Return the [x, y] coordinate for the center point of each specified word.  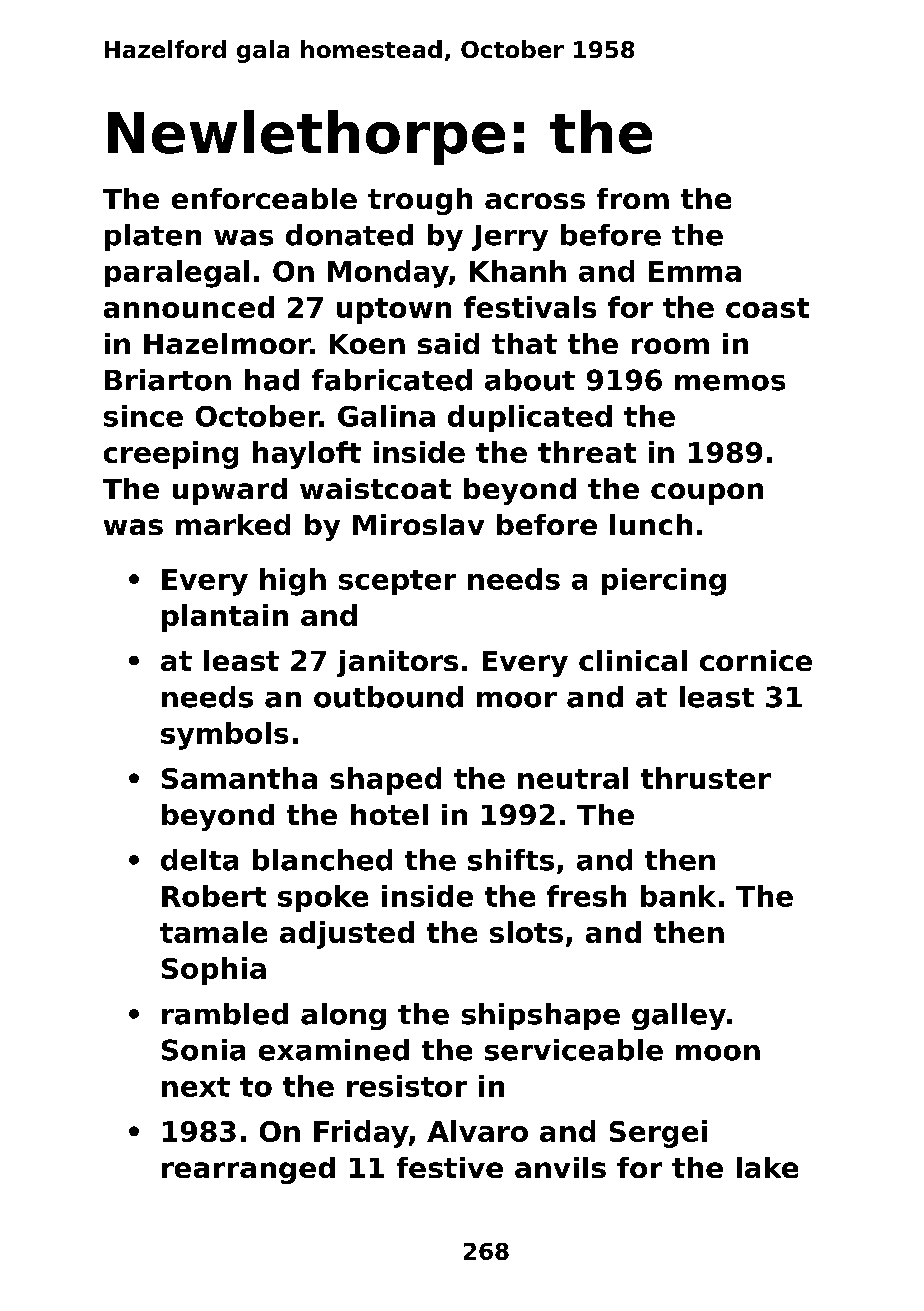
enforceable [264, 198]
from [633, 198]
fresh [586, 896]
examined [334, 1050]
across [535, 201]
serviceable [574, 1050]
